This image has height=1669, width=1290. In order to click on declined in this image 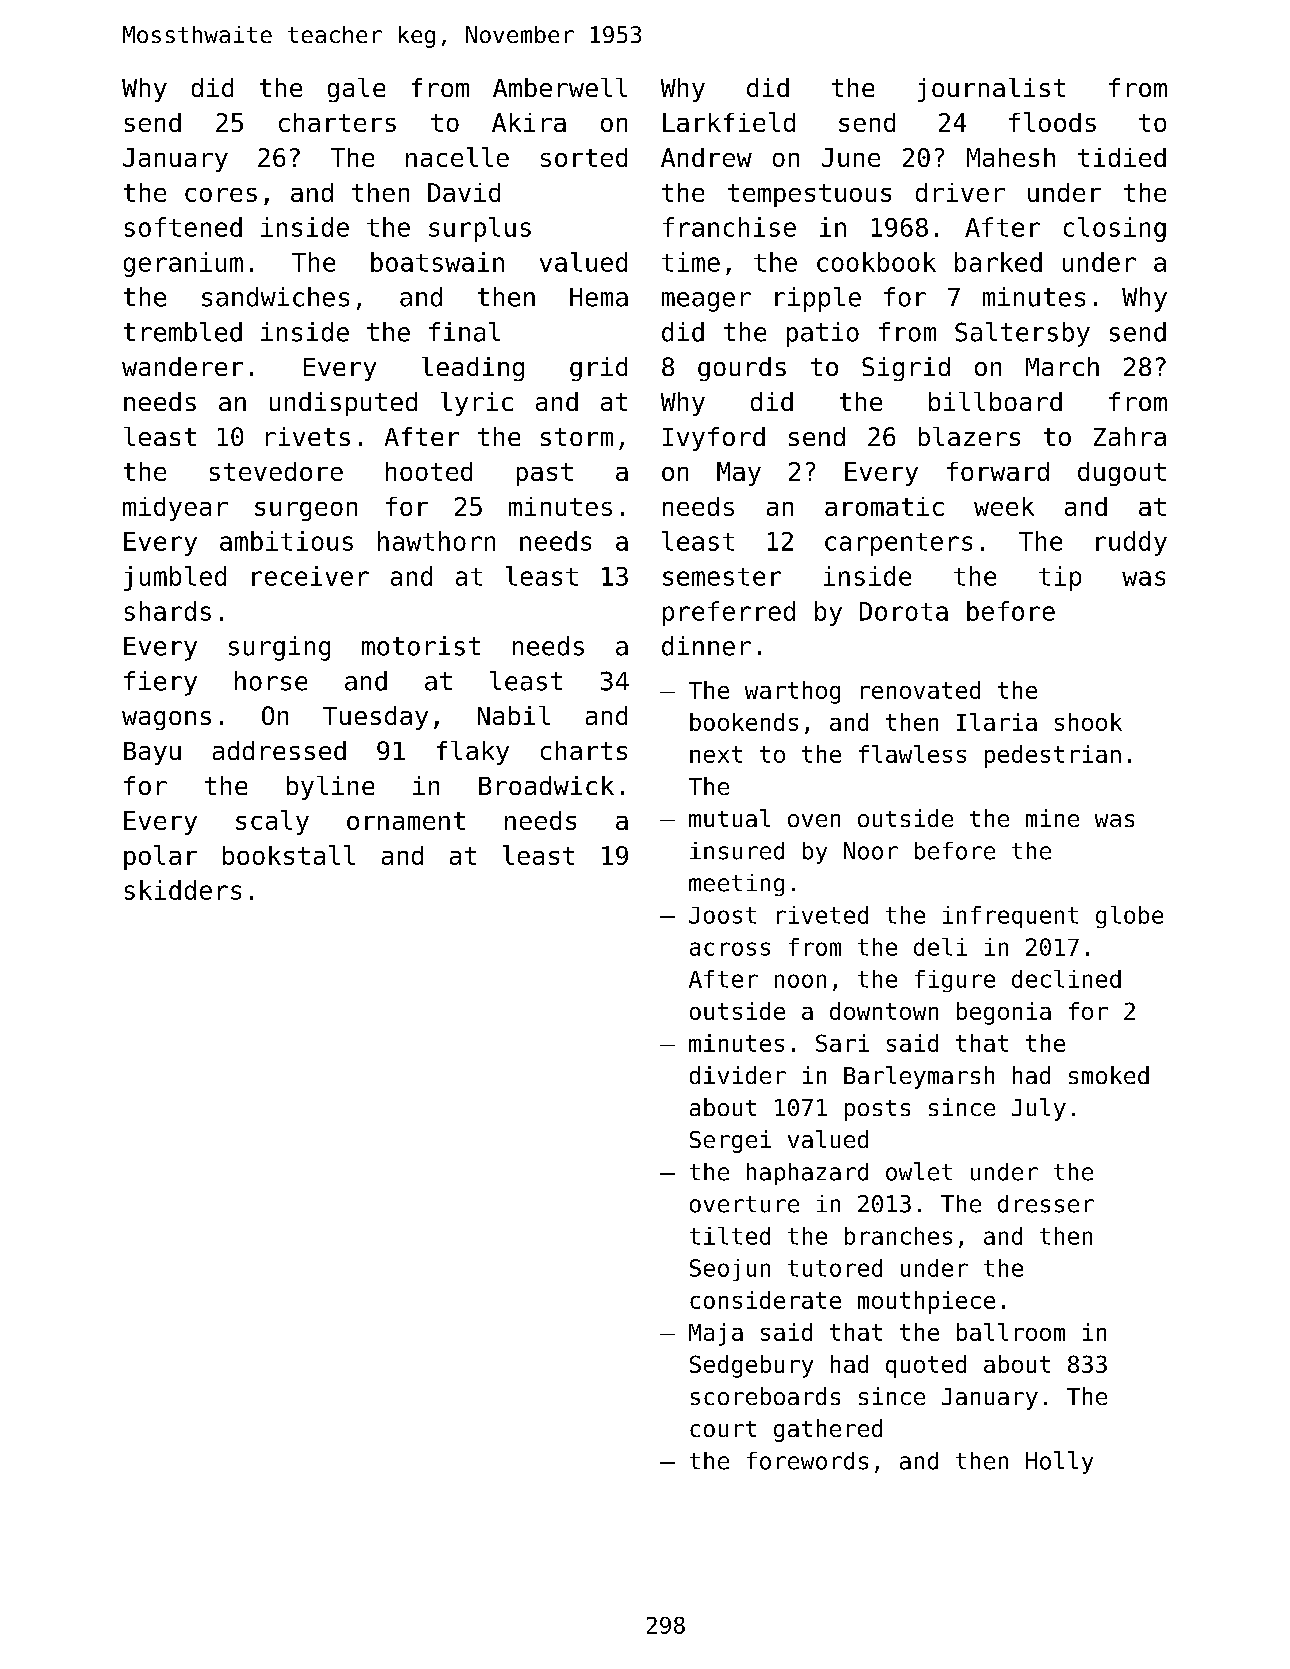, I will do `click(1066, 979)`.
